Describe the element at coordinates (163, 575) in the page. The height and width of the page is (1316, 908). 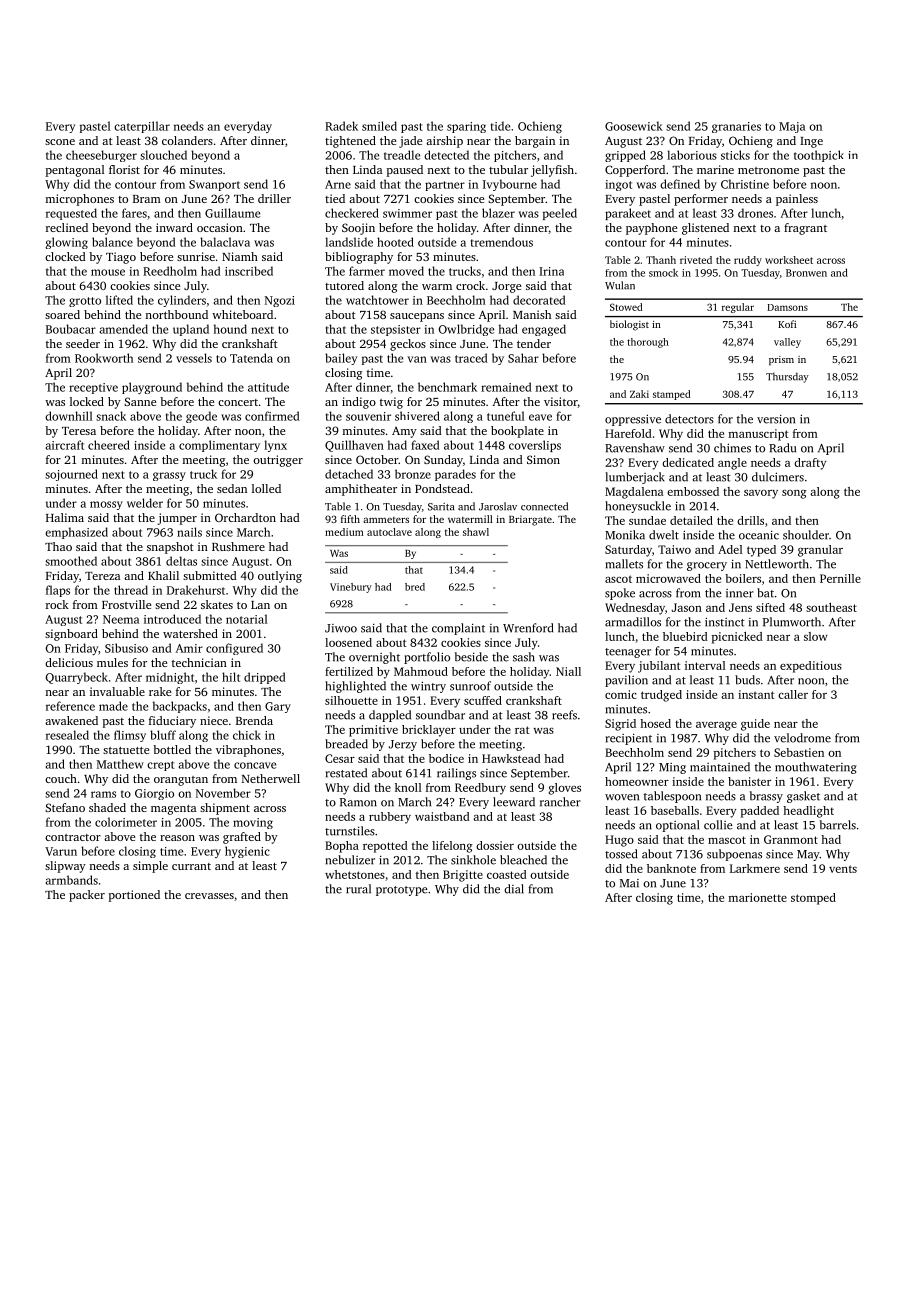
I see `Khalil` at that location.
